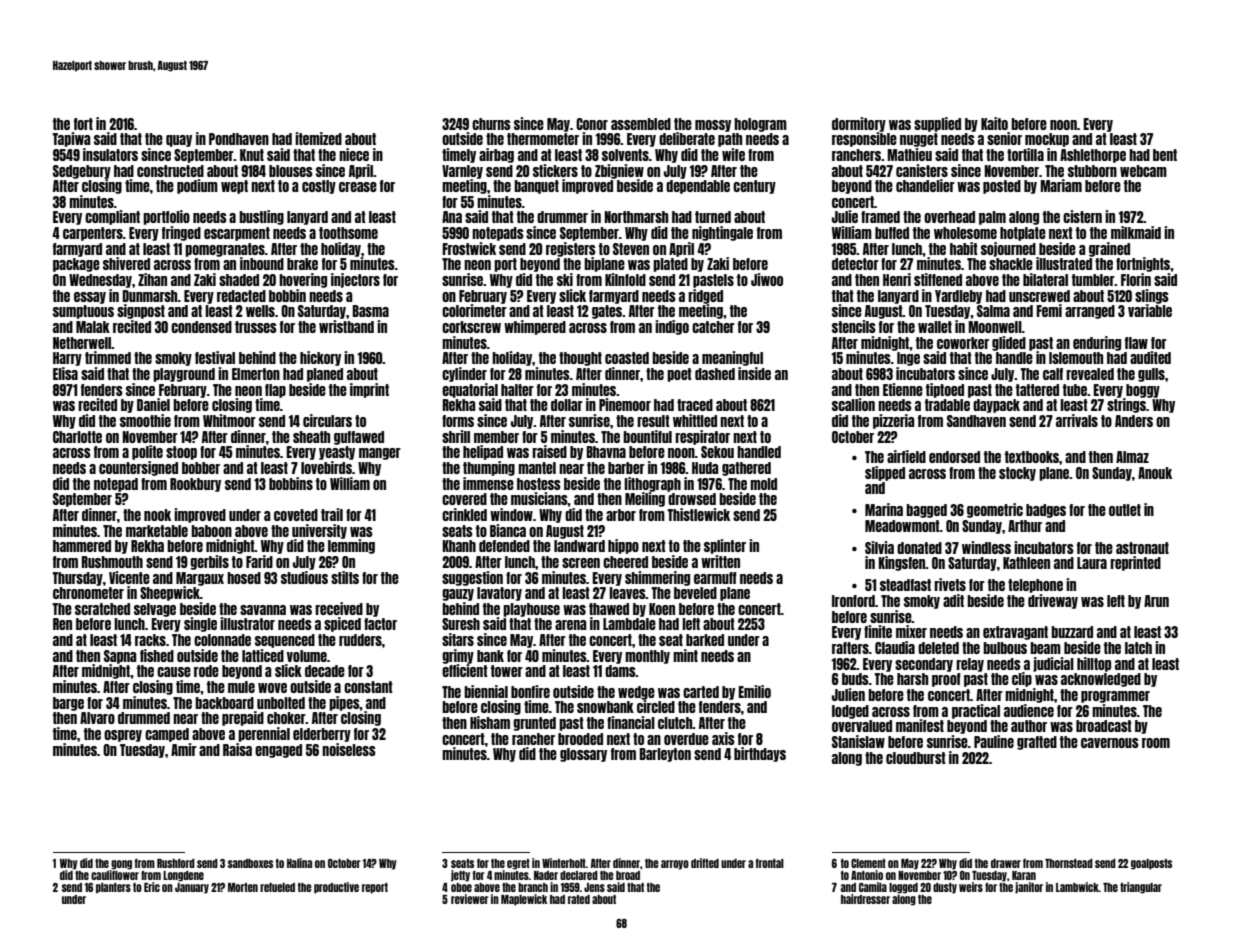 This screenshot has width=1233, height=952. I want to click on airbag, so click(496, 155).
